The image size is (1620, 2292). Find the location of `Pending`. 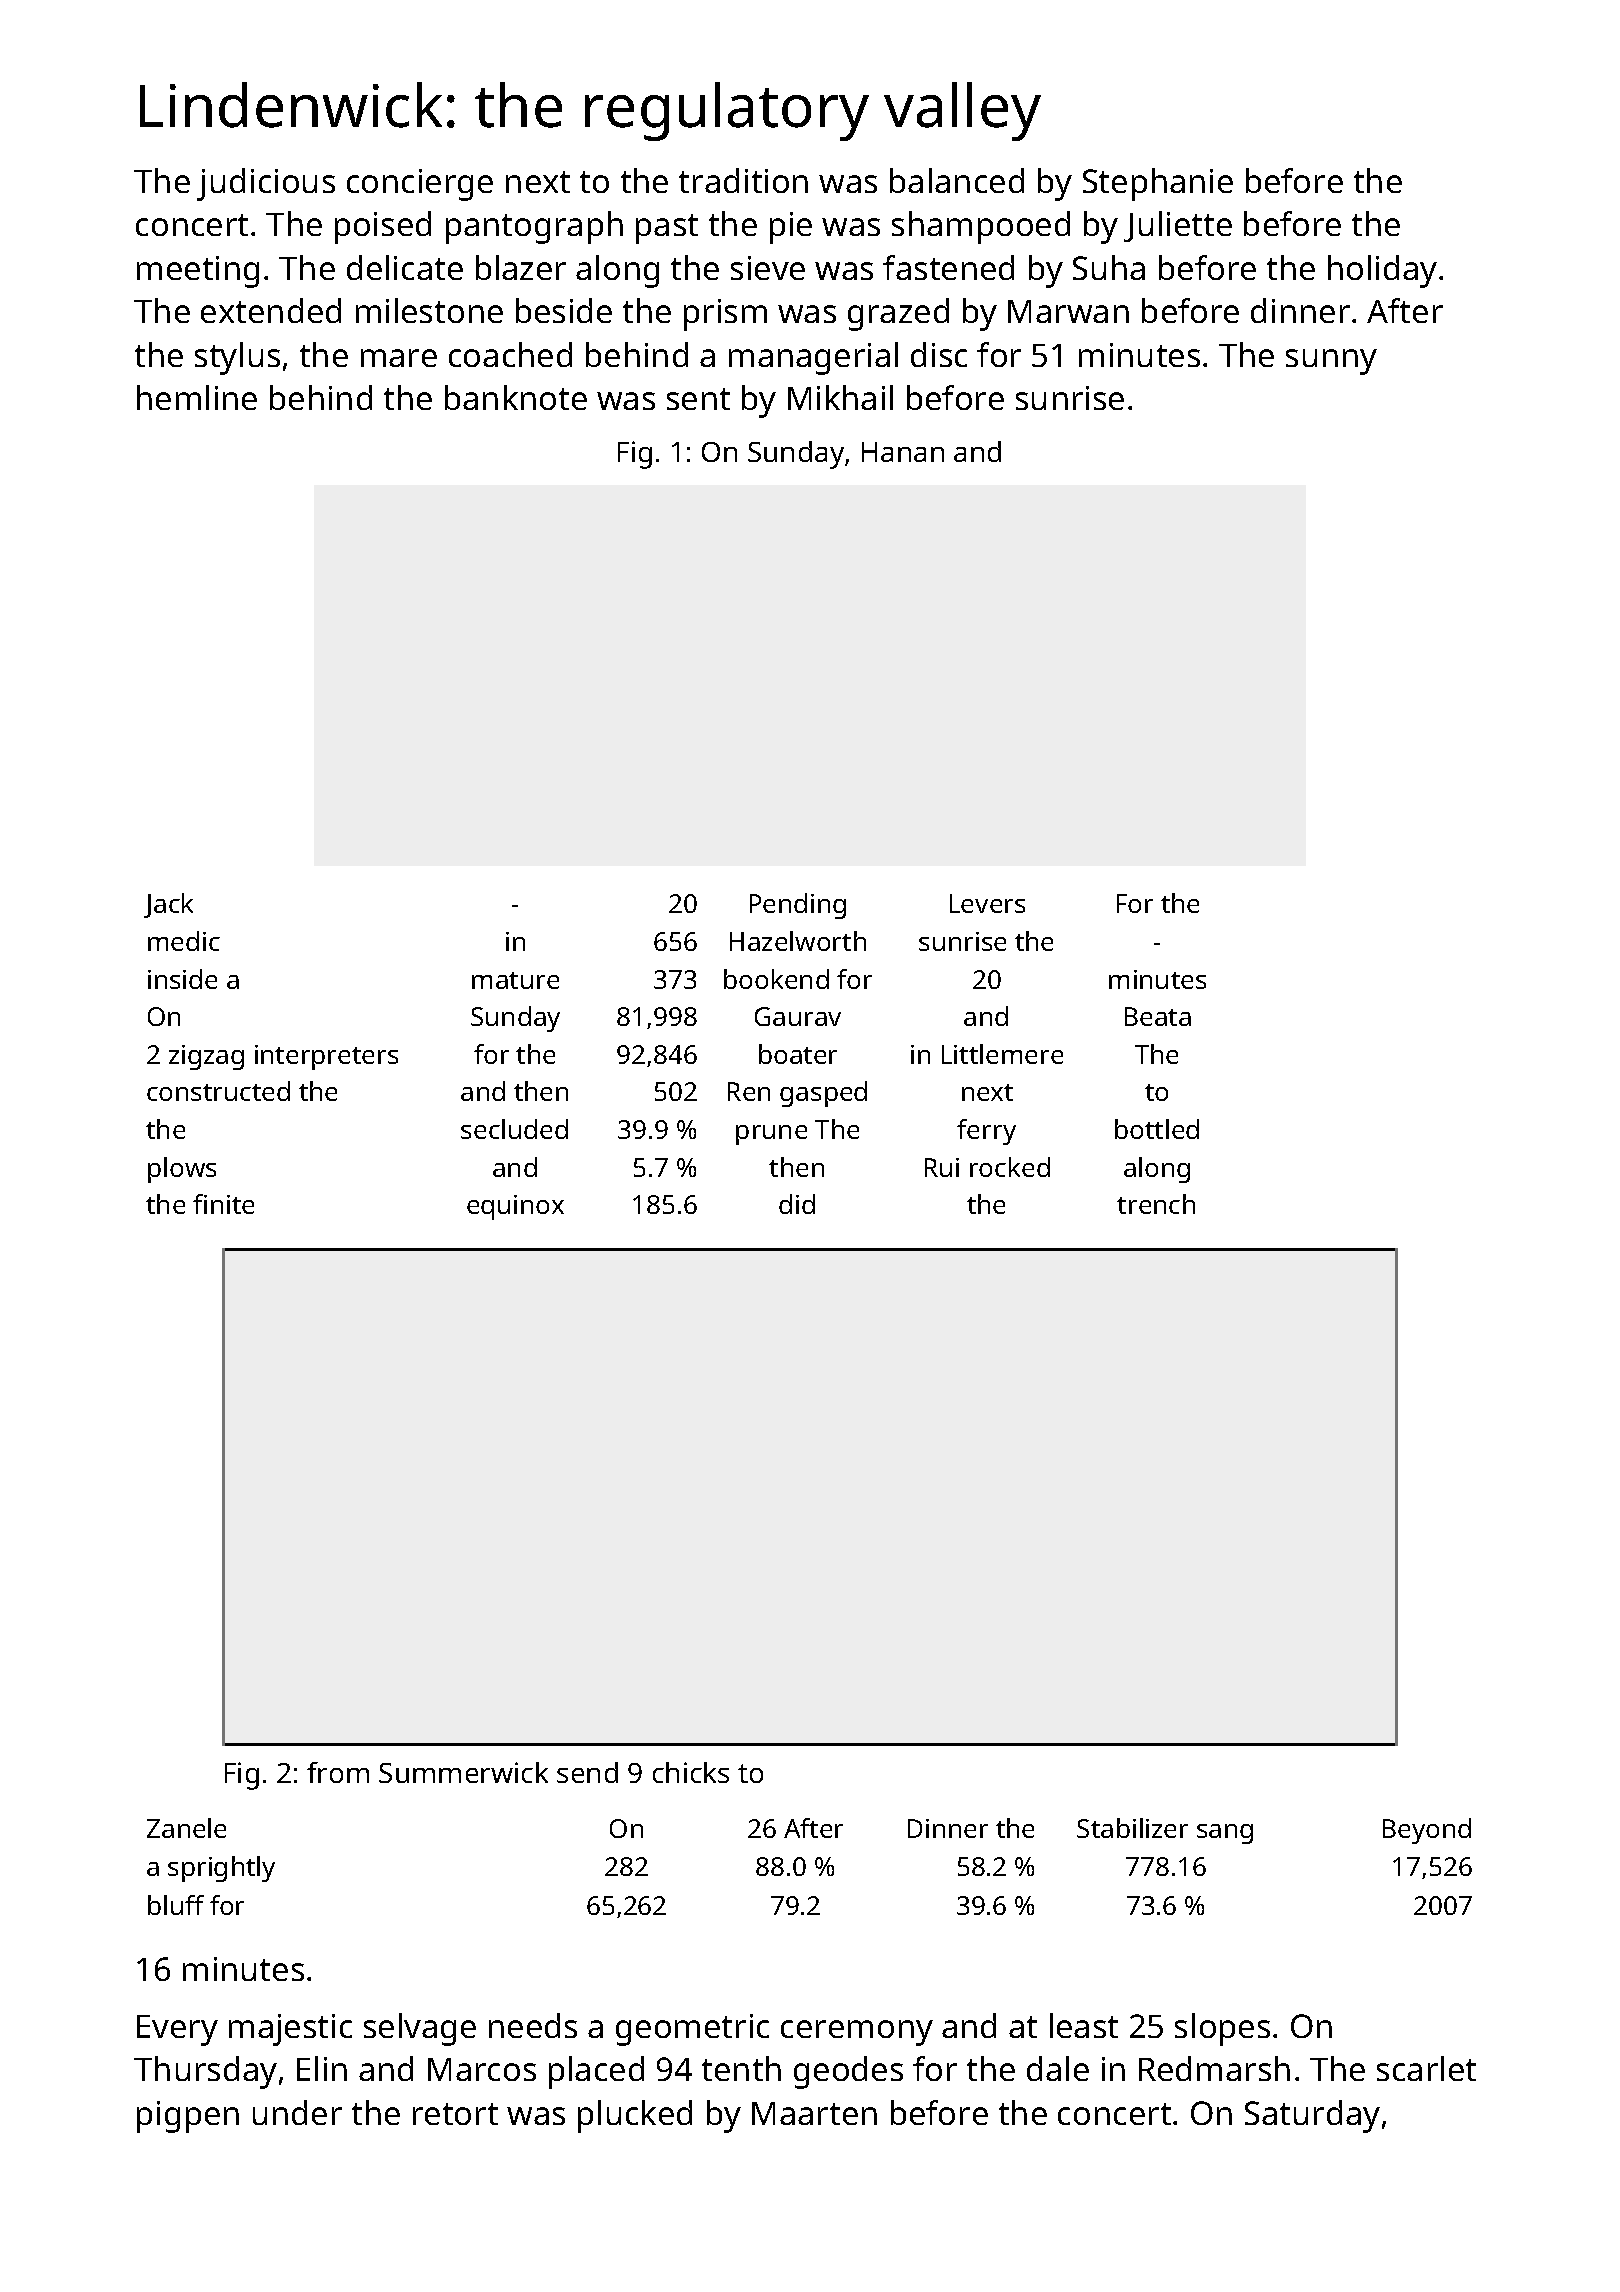

Pending is located at coordinates (798, 906).
